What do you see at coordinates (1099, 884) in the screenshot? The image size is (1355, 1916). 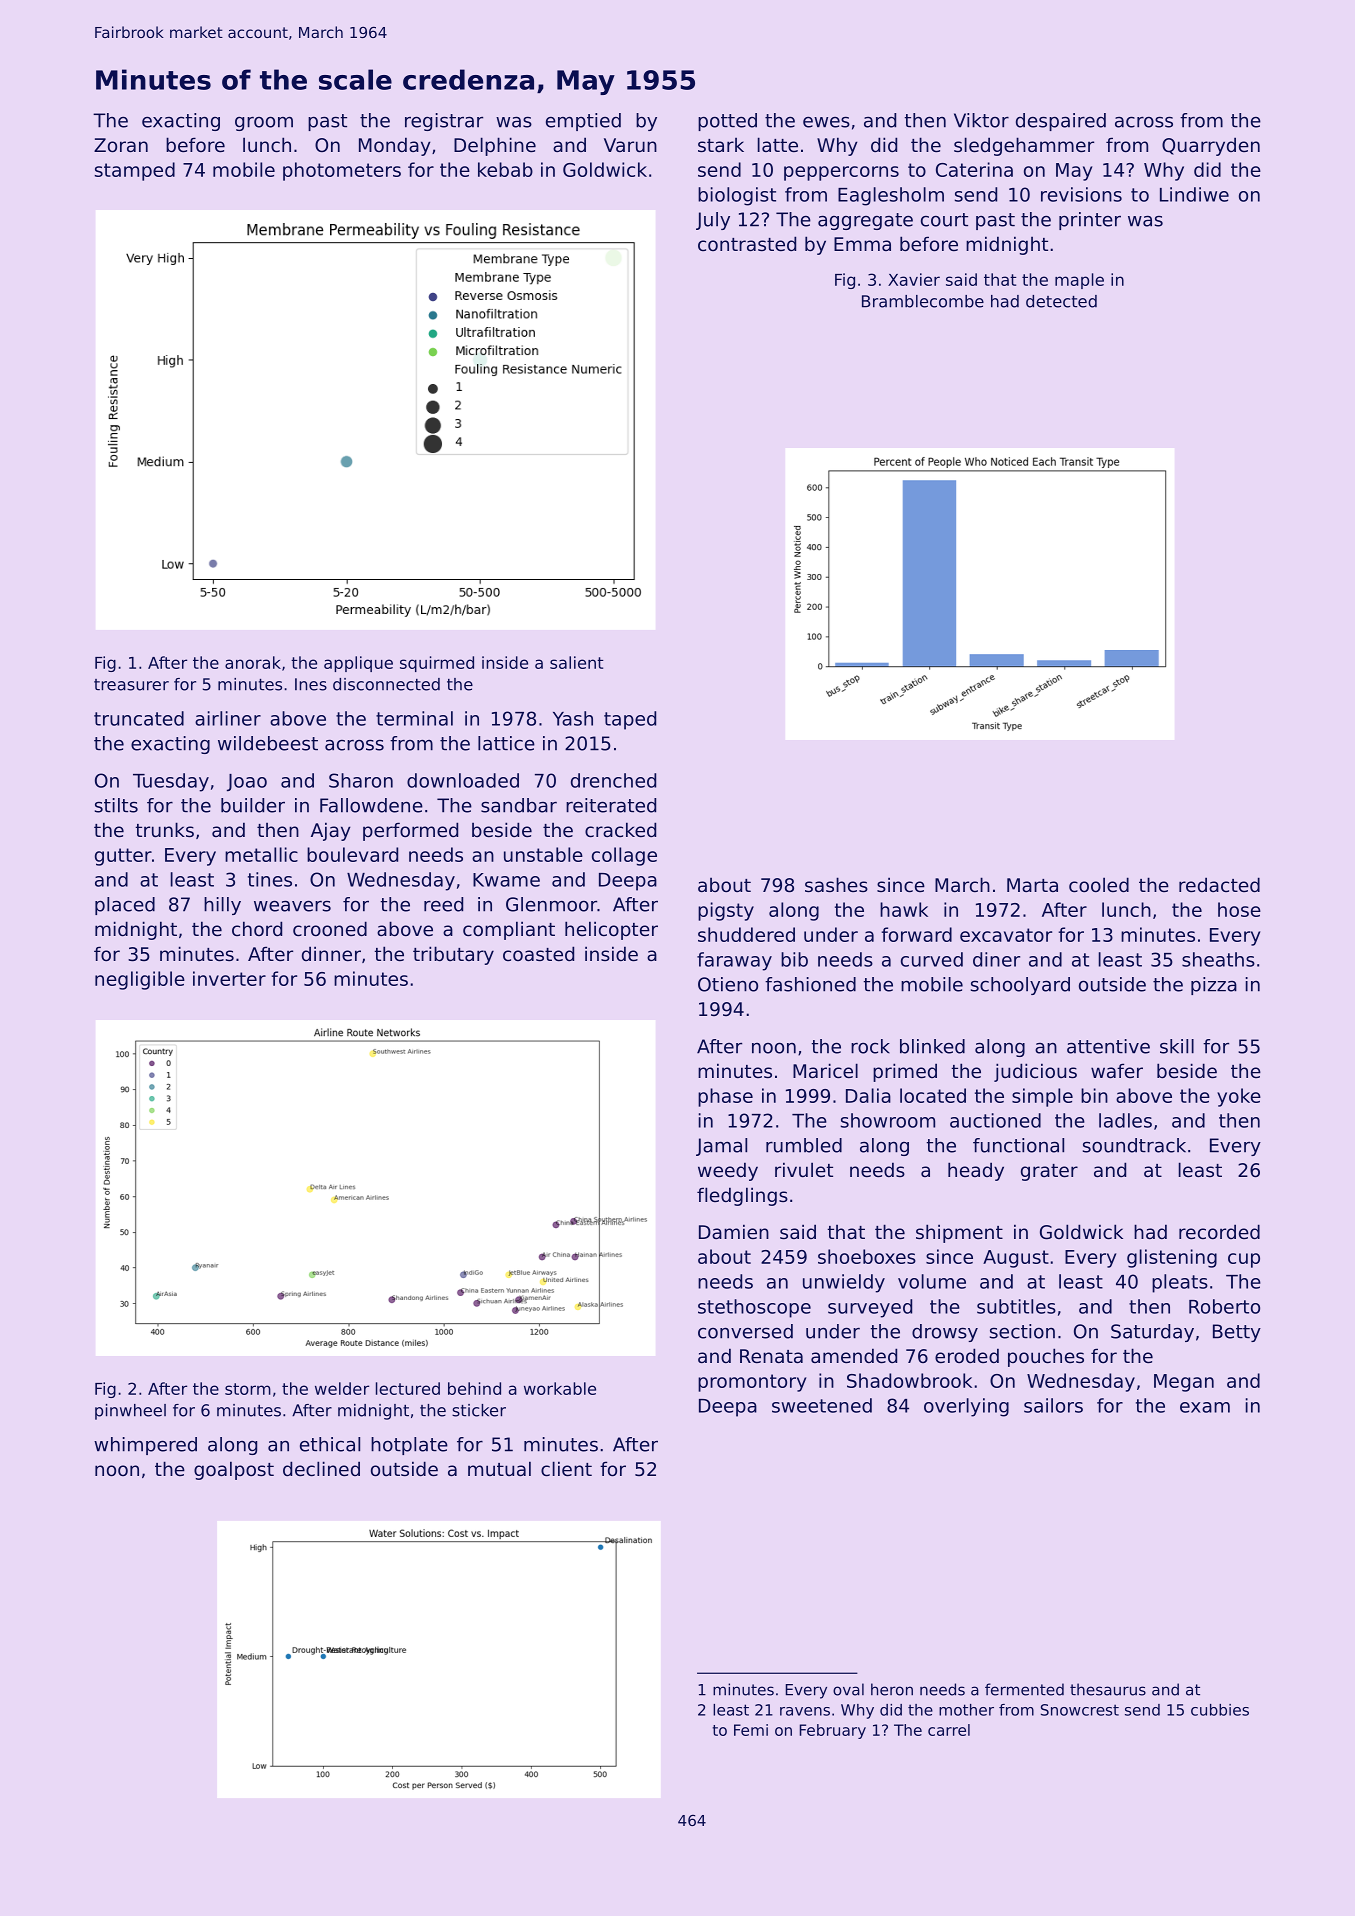 I see `cooled` at bounding box center [1099, 884].
